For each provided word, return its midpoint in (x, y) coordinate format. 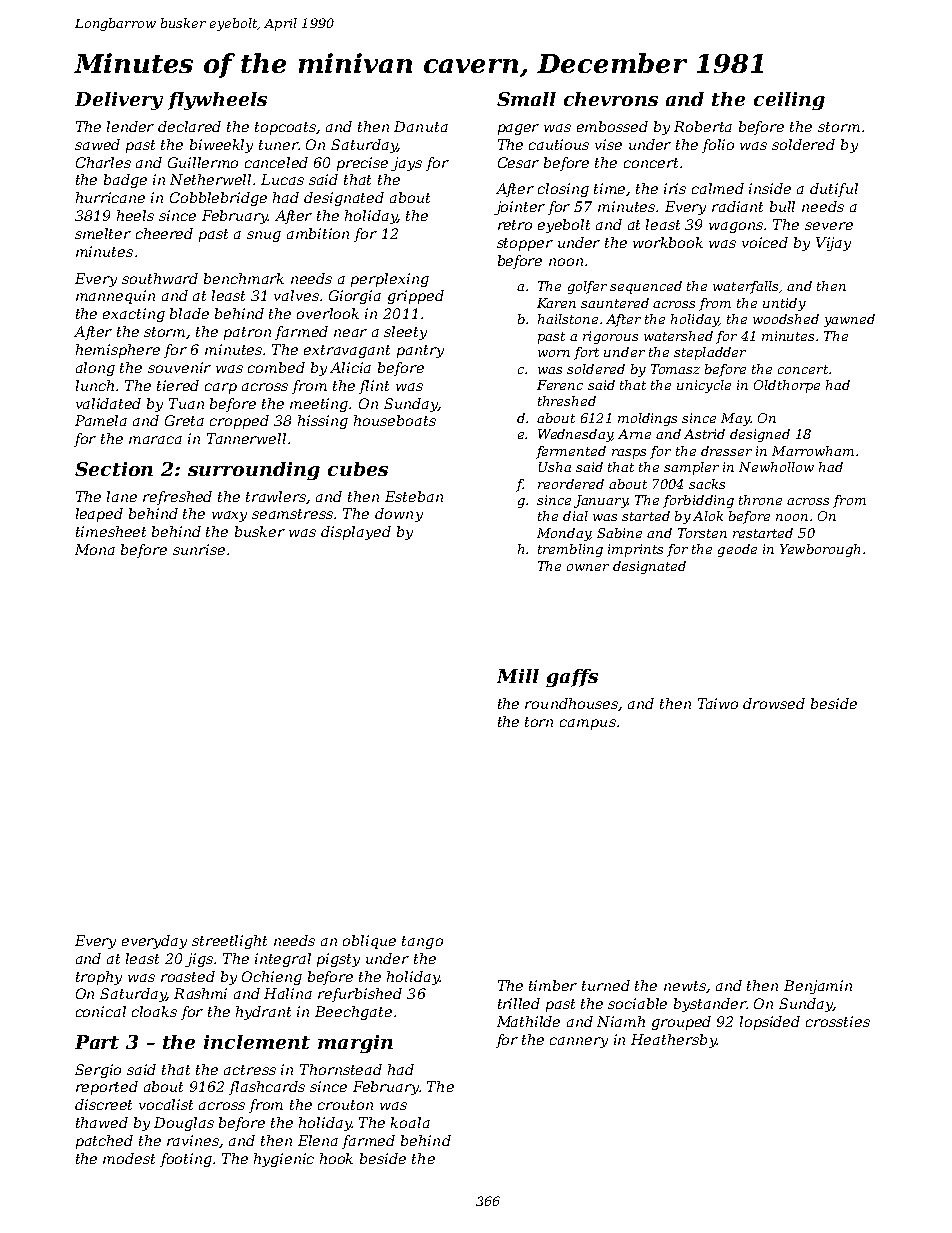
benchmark (244, 278)
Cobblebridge (218, 199)
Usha (555, 467)
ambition (318, 233)
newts (685, 987)
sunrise (199, 549)
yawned (849, 320)
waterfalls (745, 287)
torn (539, 722)
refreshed (177, 498)
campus (588, 724)
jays (406, 164)
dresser (726, 451)
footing (186, 1160)
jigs (199, 960)
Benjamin (818, 987)
